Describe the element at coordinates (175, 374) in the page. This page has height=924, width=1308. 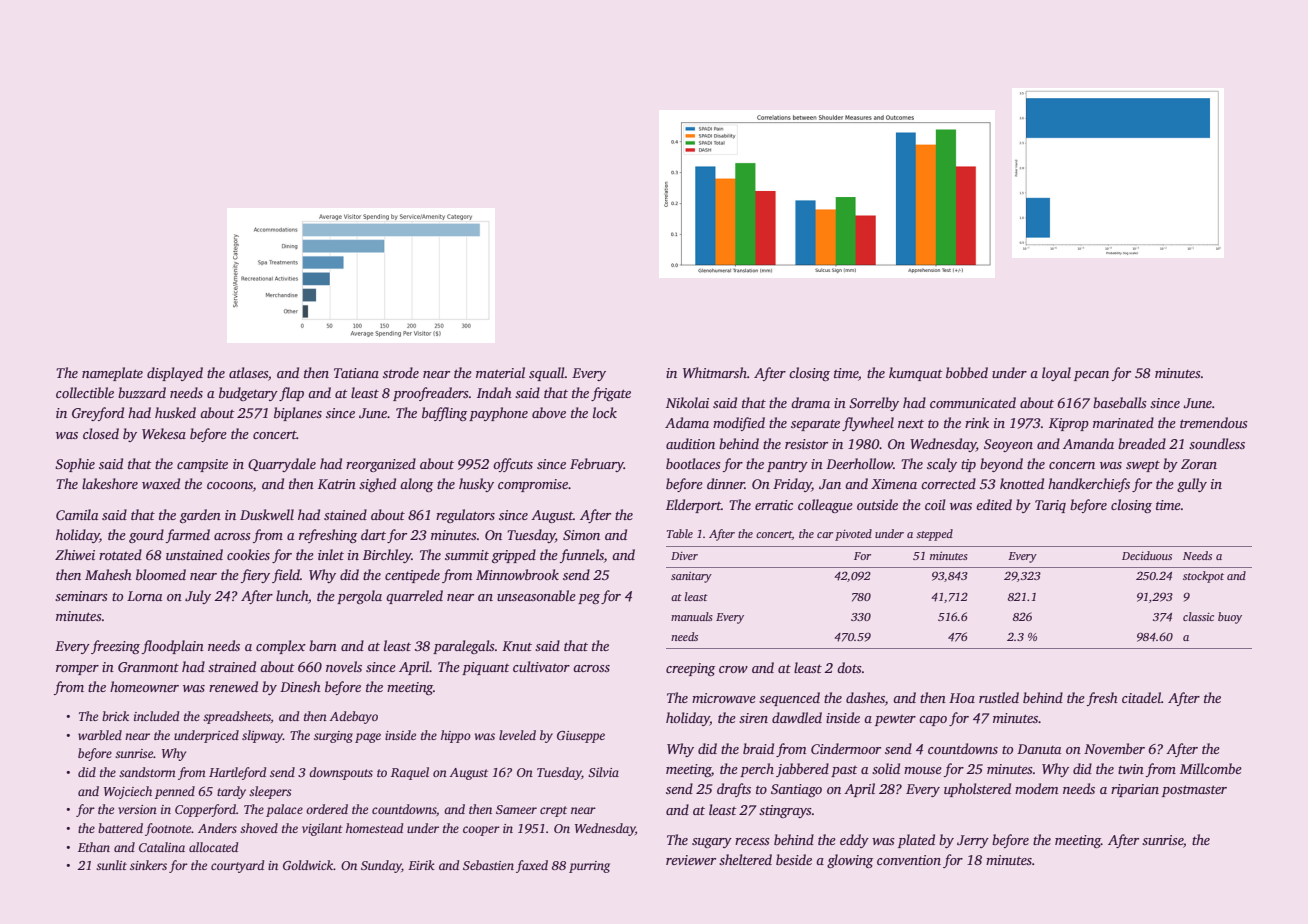
I see `displayed` at that location.
